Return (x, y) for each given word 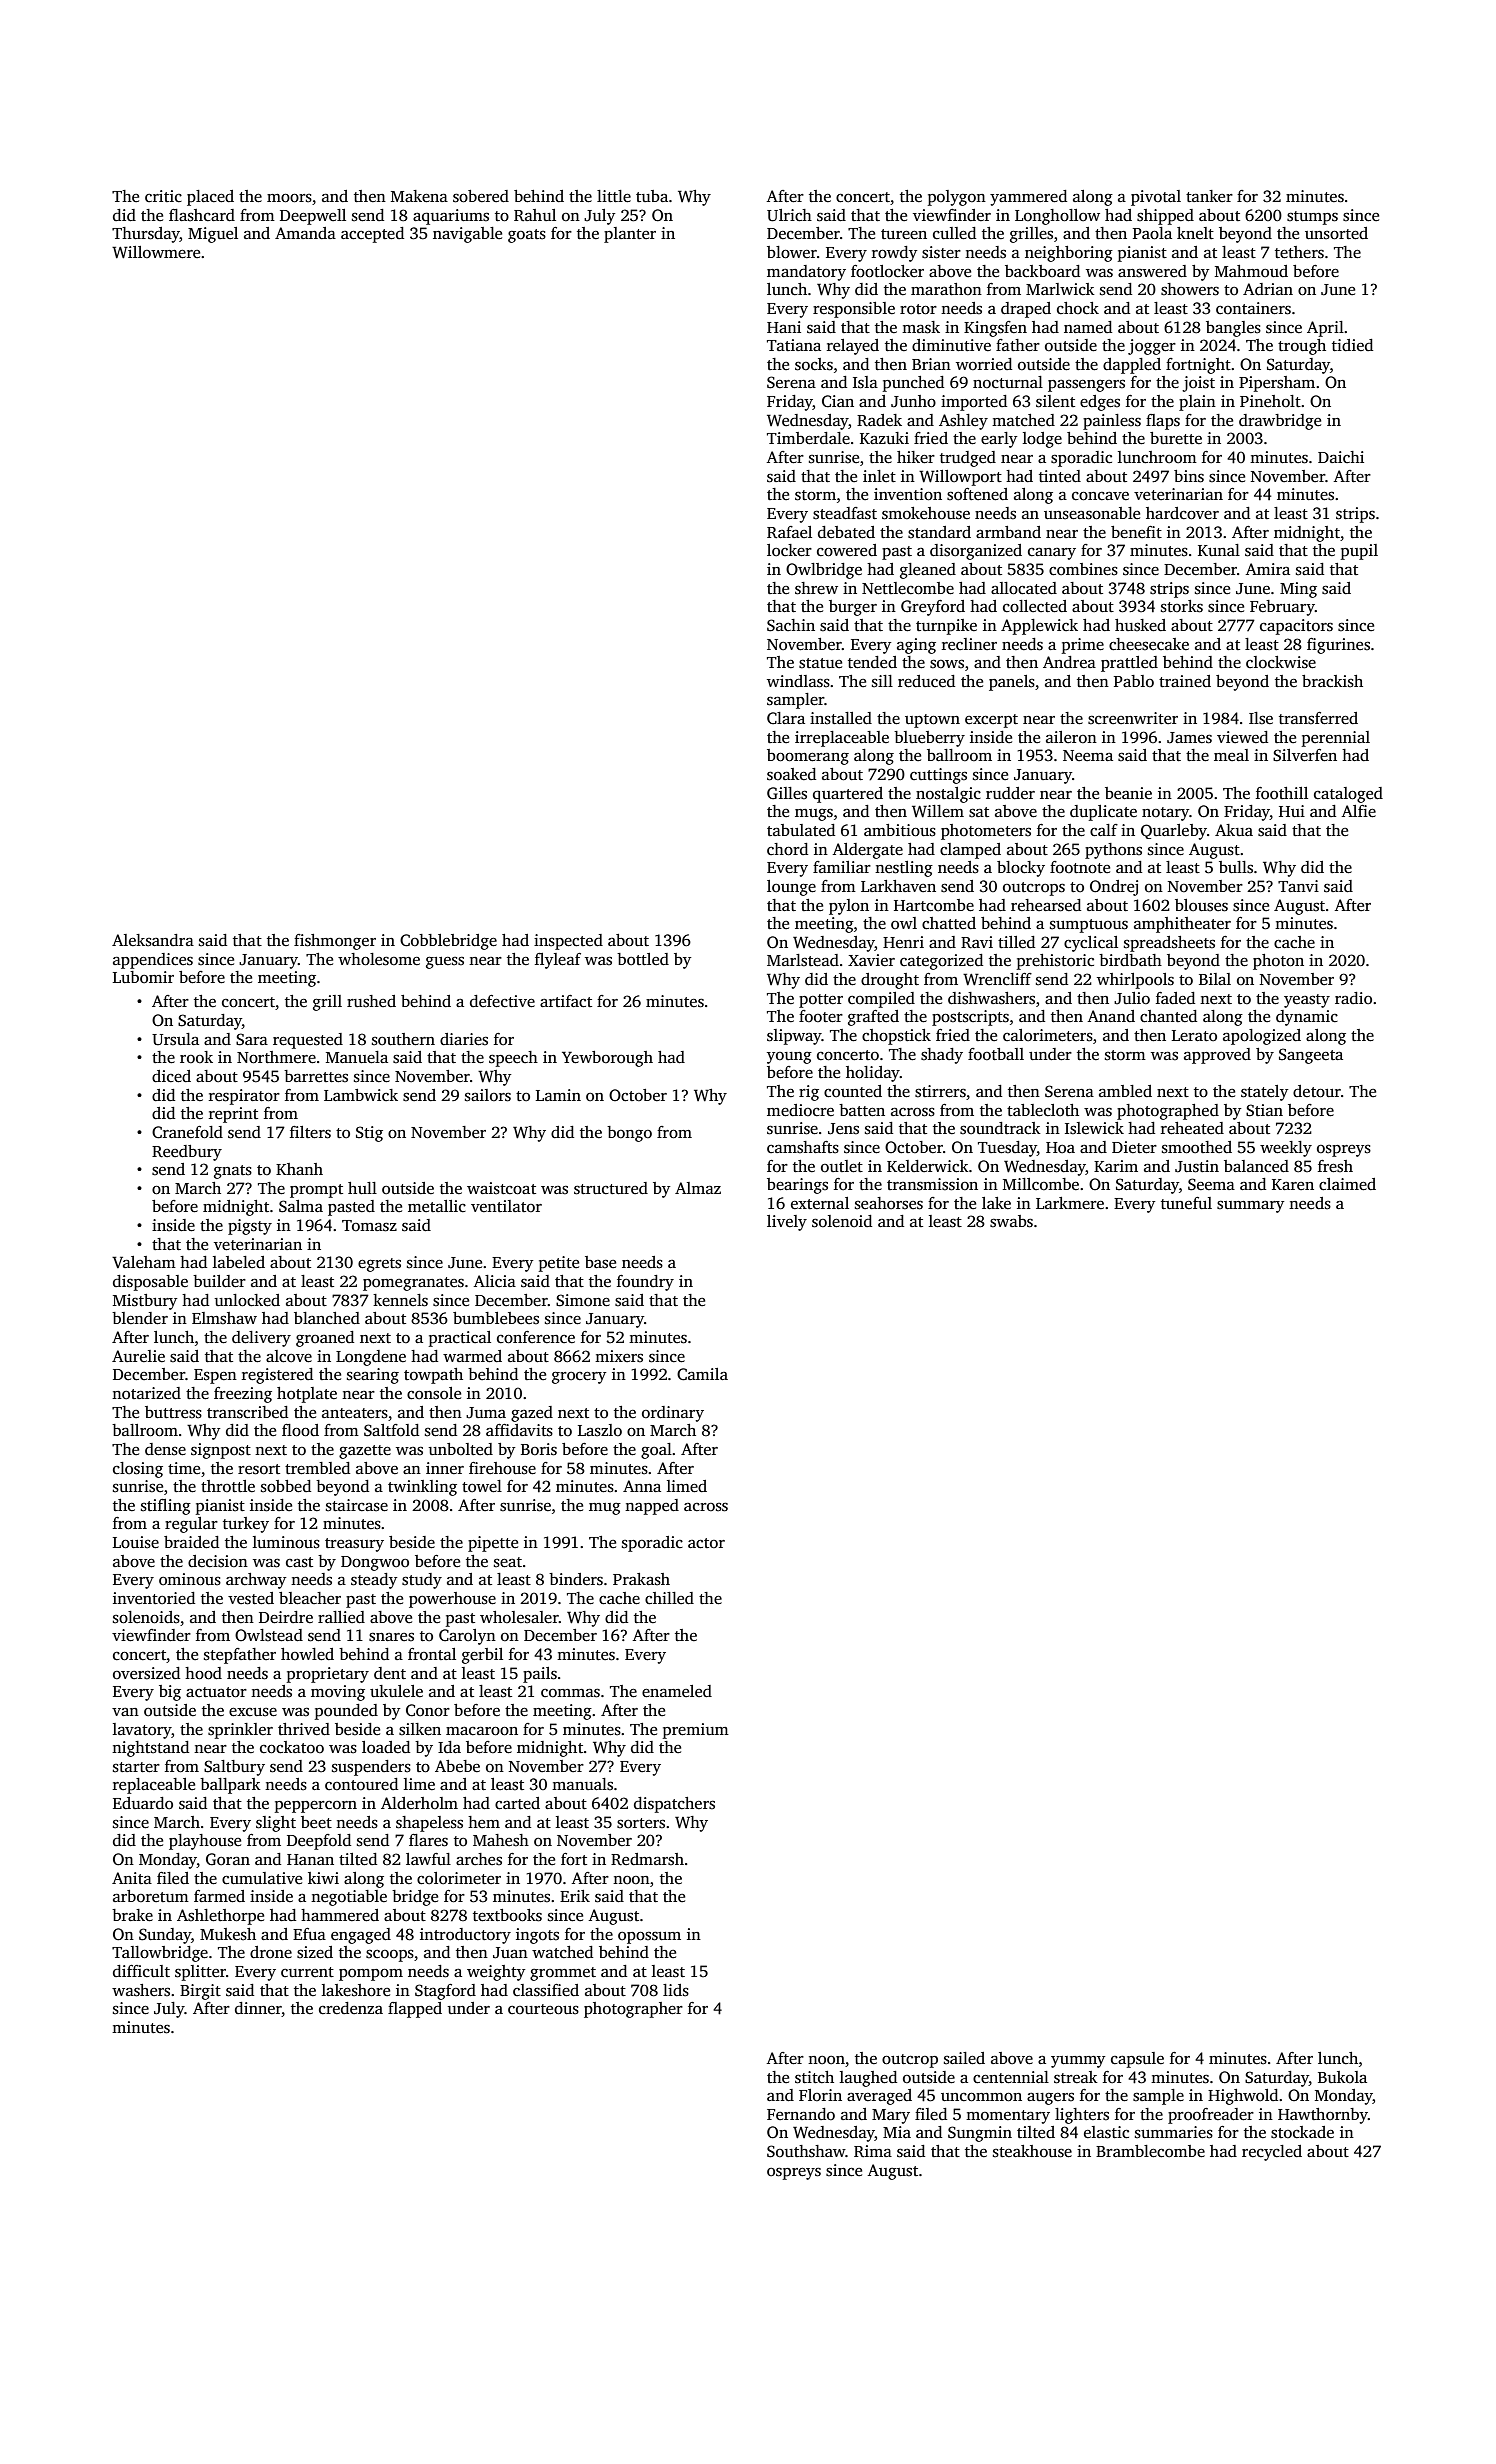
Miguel (213, 235)
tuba (652, 196)
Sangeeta (1311, 1056)
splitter (200, 1973)
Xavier (871, 960)
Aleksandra (153, 940)
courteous (543, 2009)
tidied (1352, 345)
